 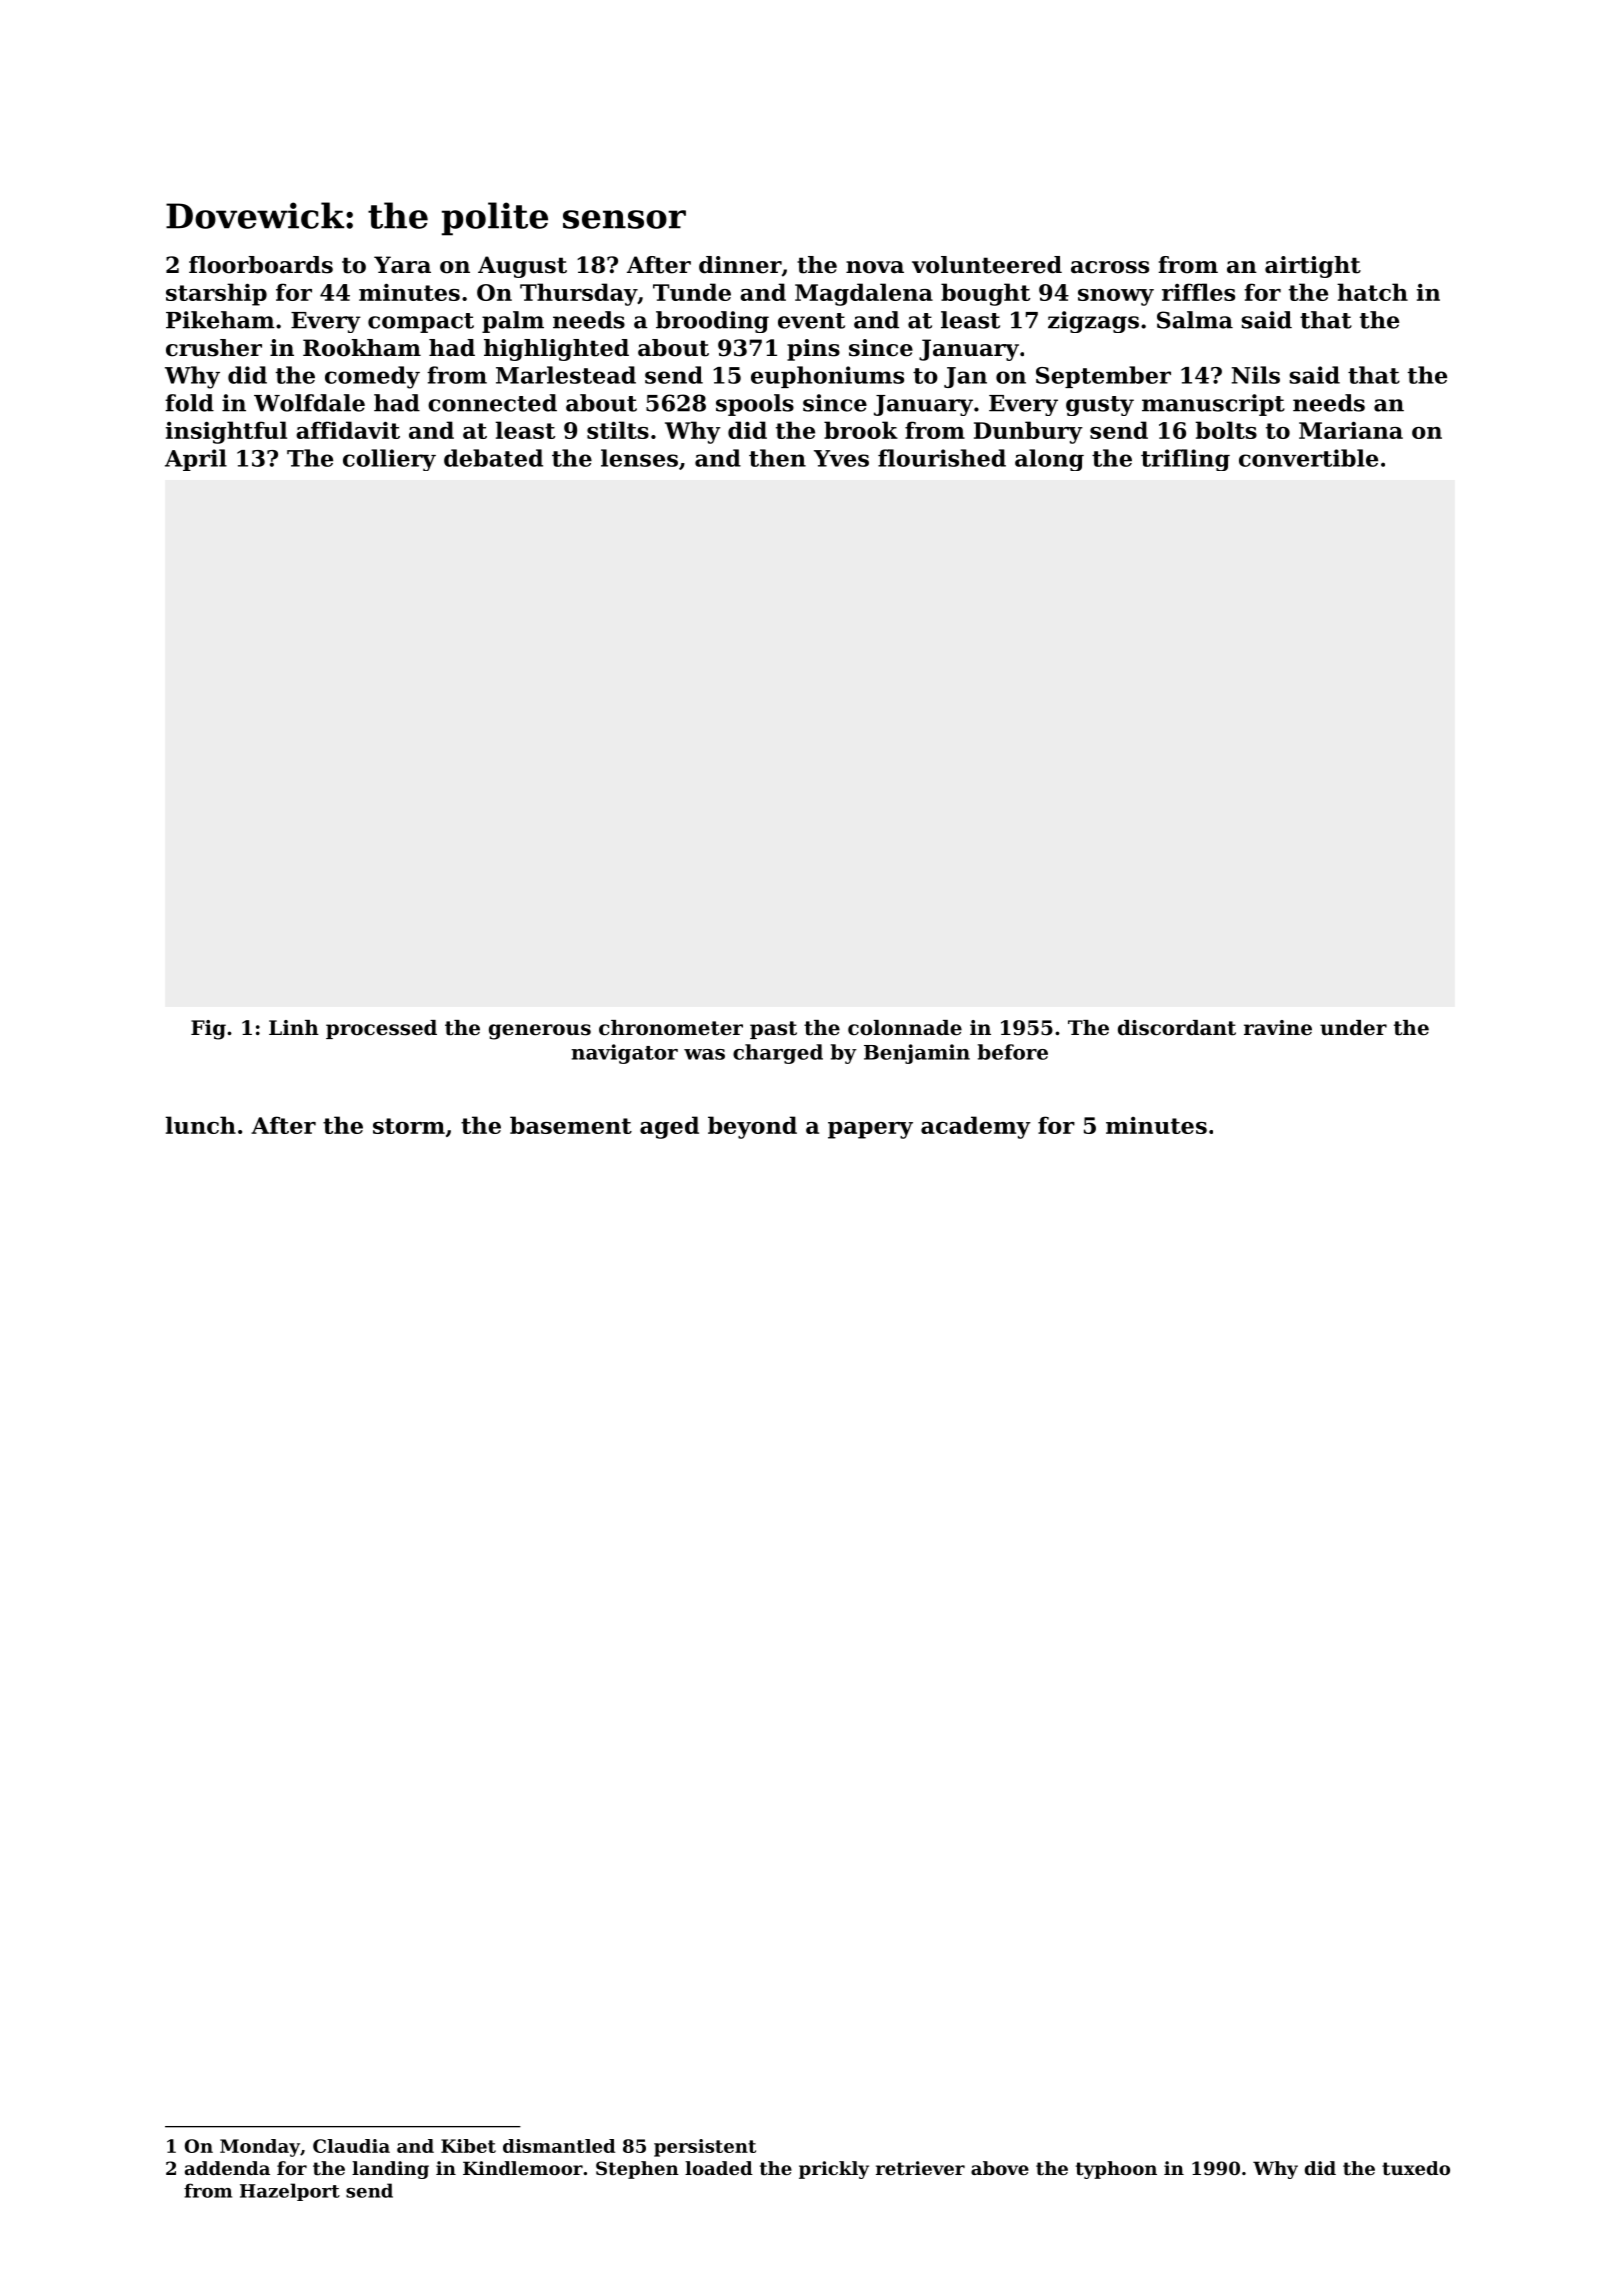 I want to click on along, so click(x=1049, y=460).
